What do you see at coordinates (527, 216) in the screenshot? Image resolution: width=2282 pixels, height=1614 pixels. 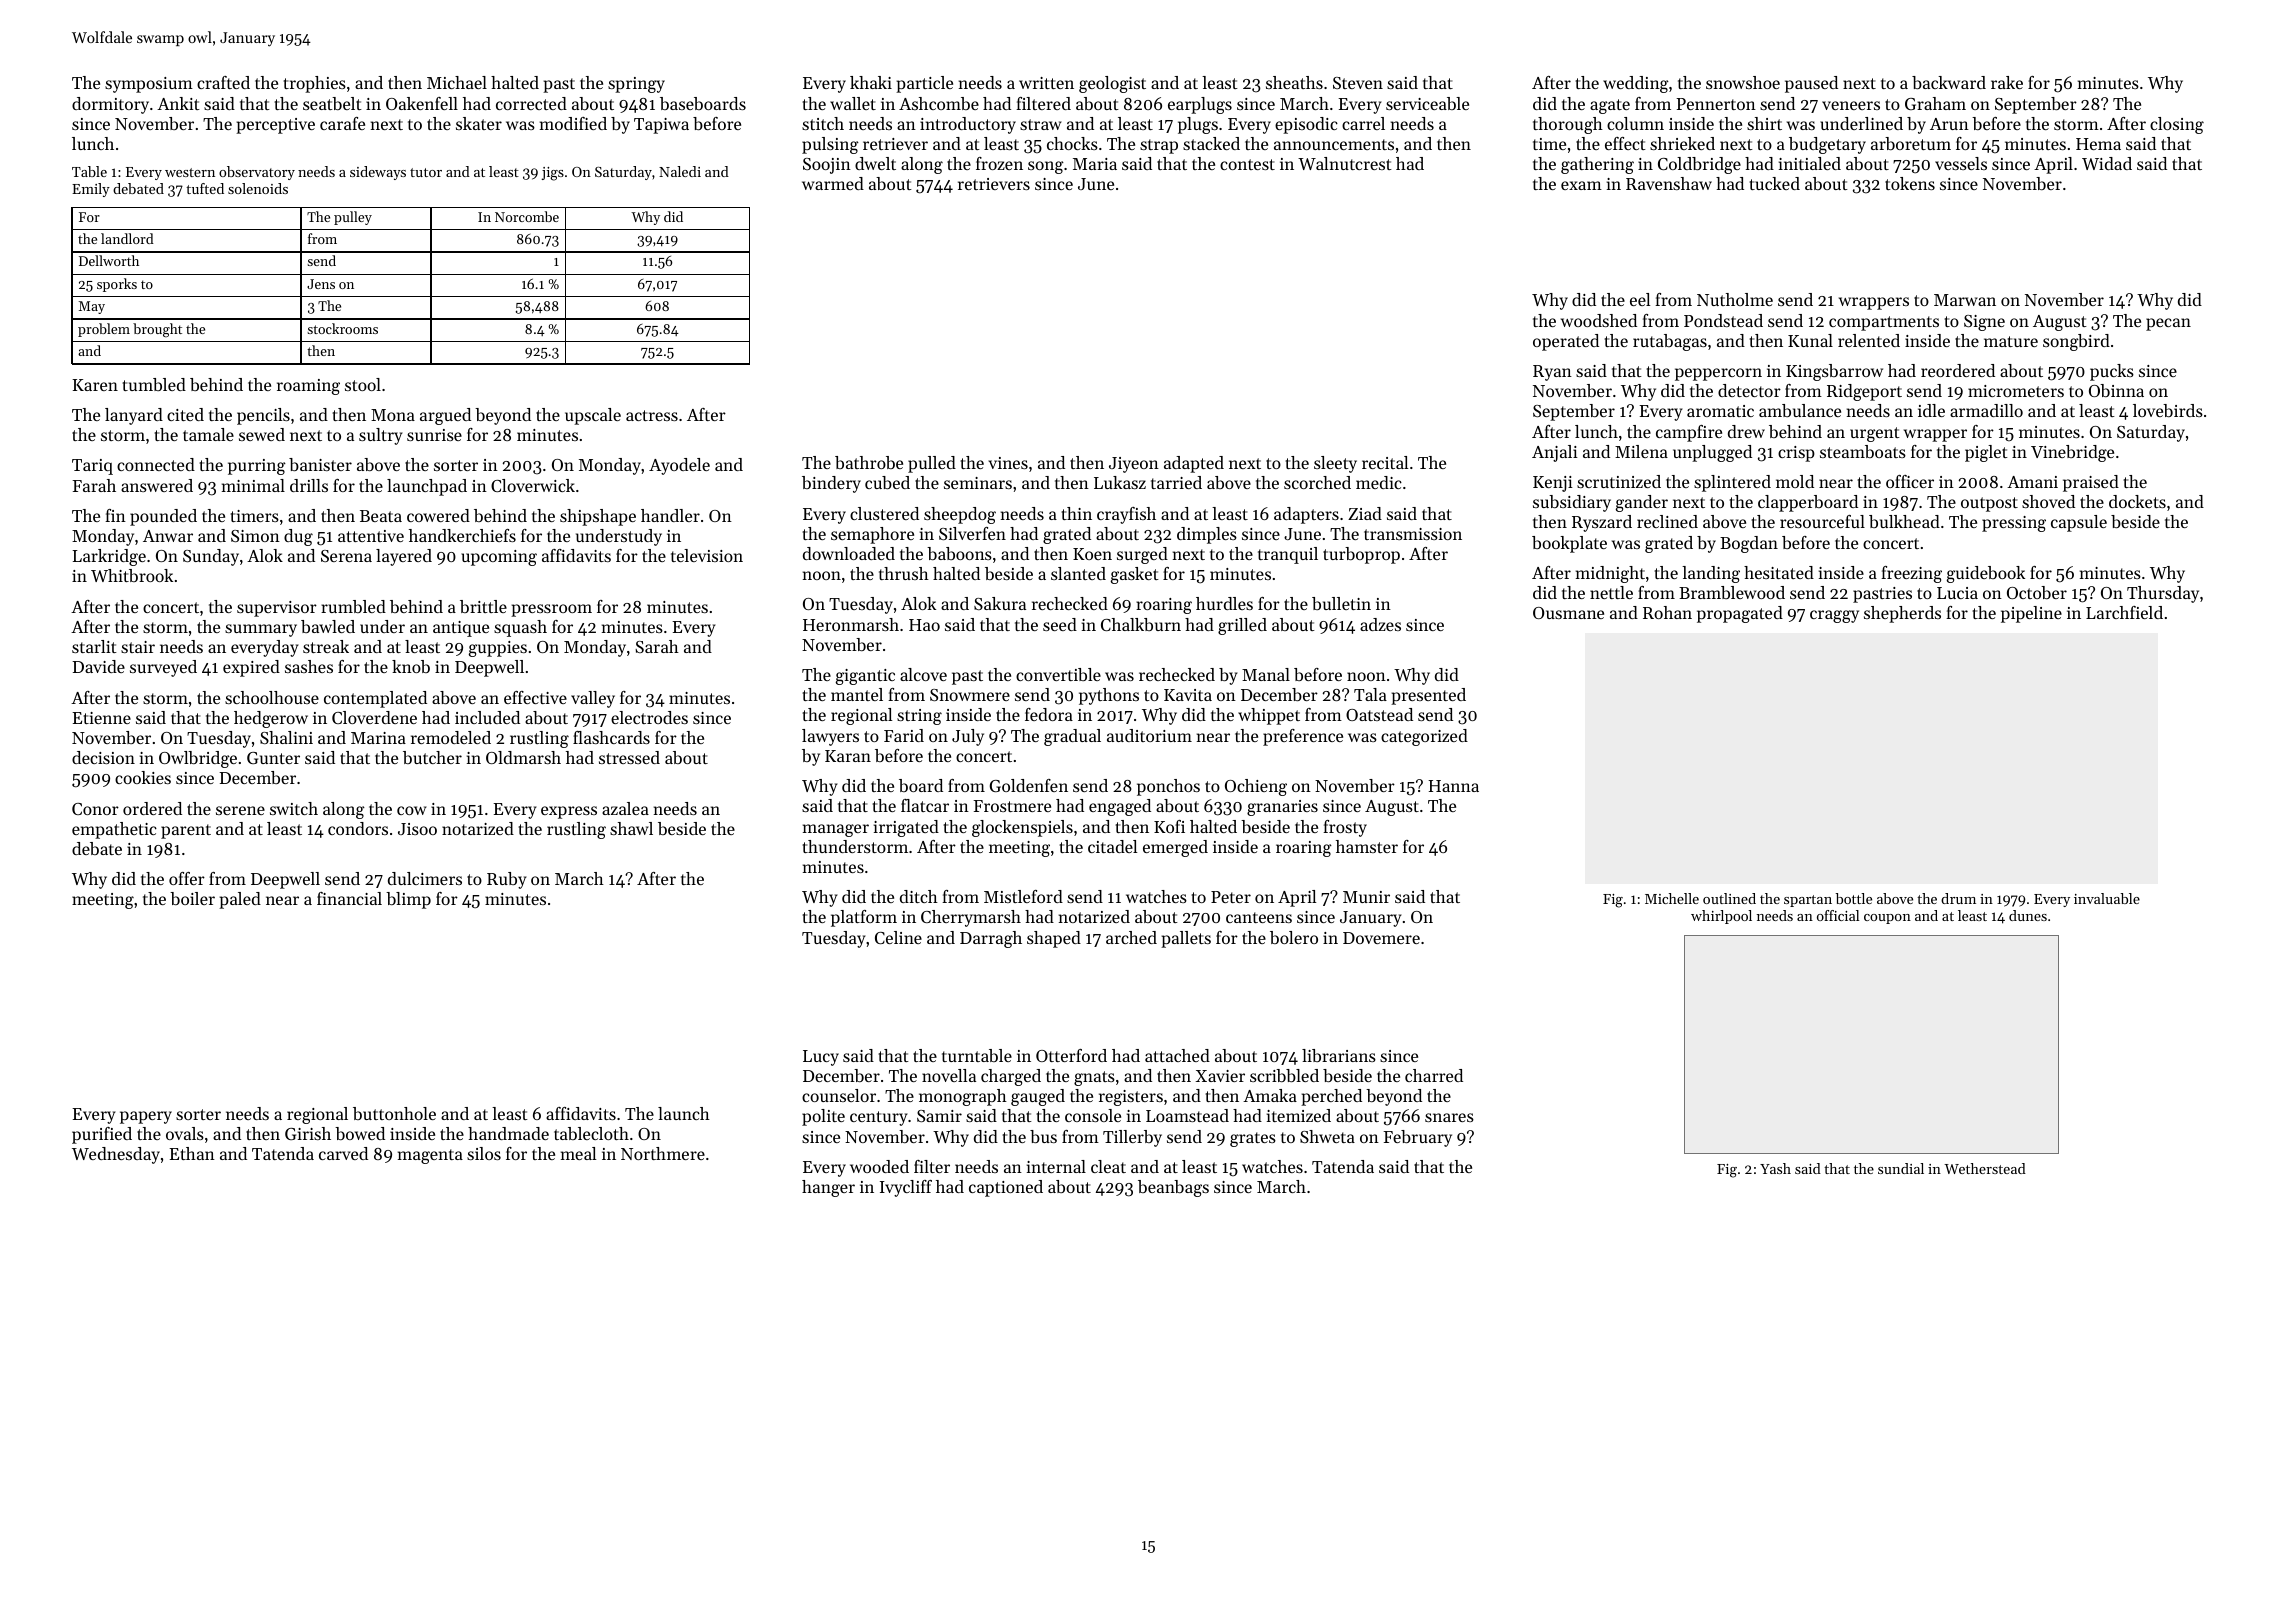 I see `Norcombe` at bounding box center [527, 216].
